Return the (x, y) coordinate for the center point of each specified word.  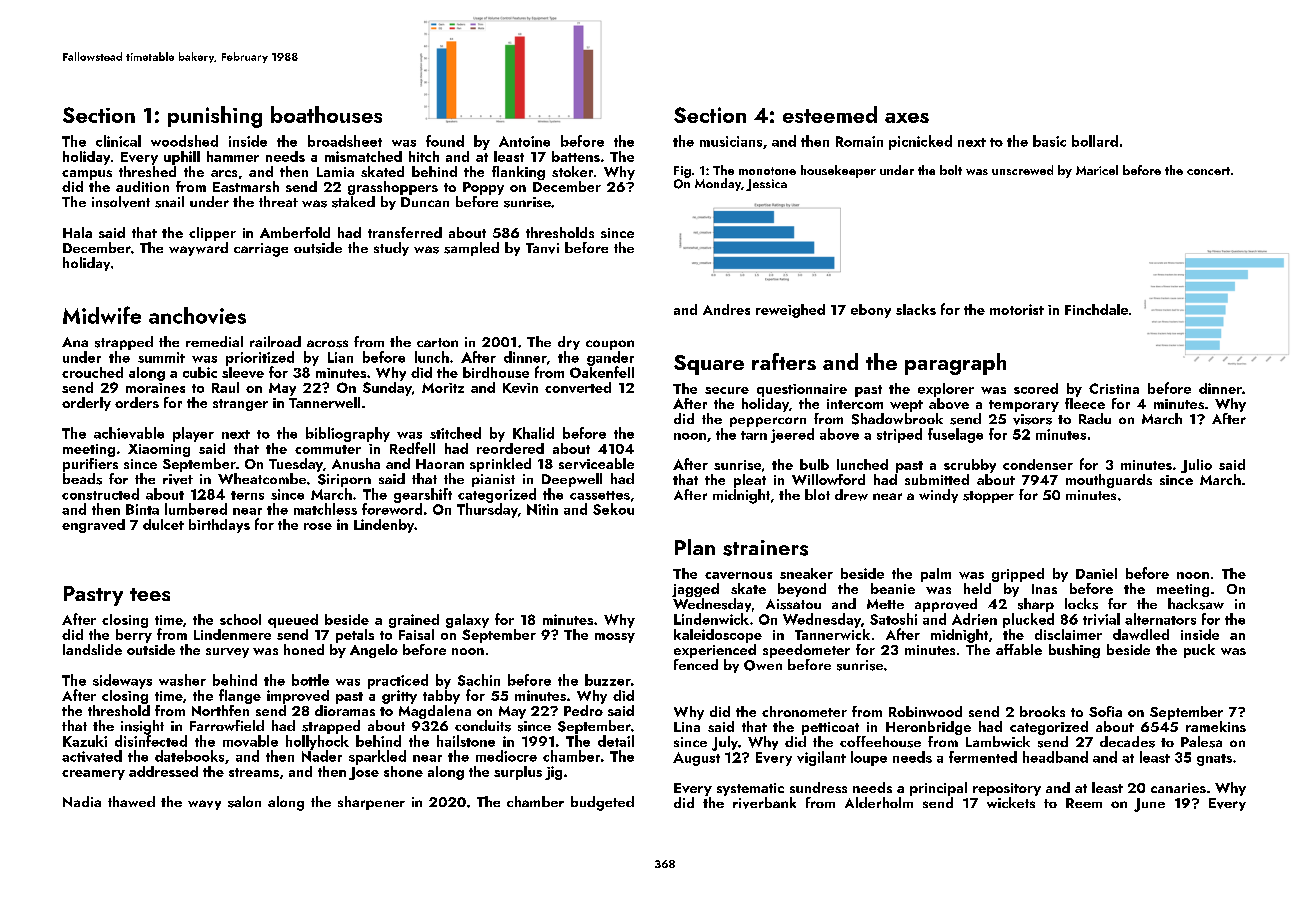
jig (553, 773)
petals (355, 636)
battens (576, 156)
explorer (946, 390)
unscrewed (1022, 170)
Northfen (220, 710)
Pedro (583, 710)
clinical (118, 141)
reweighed (790, 311)
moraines (155, 388)
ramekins (1216, 726)
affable (1019, 649)
